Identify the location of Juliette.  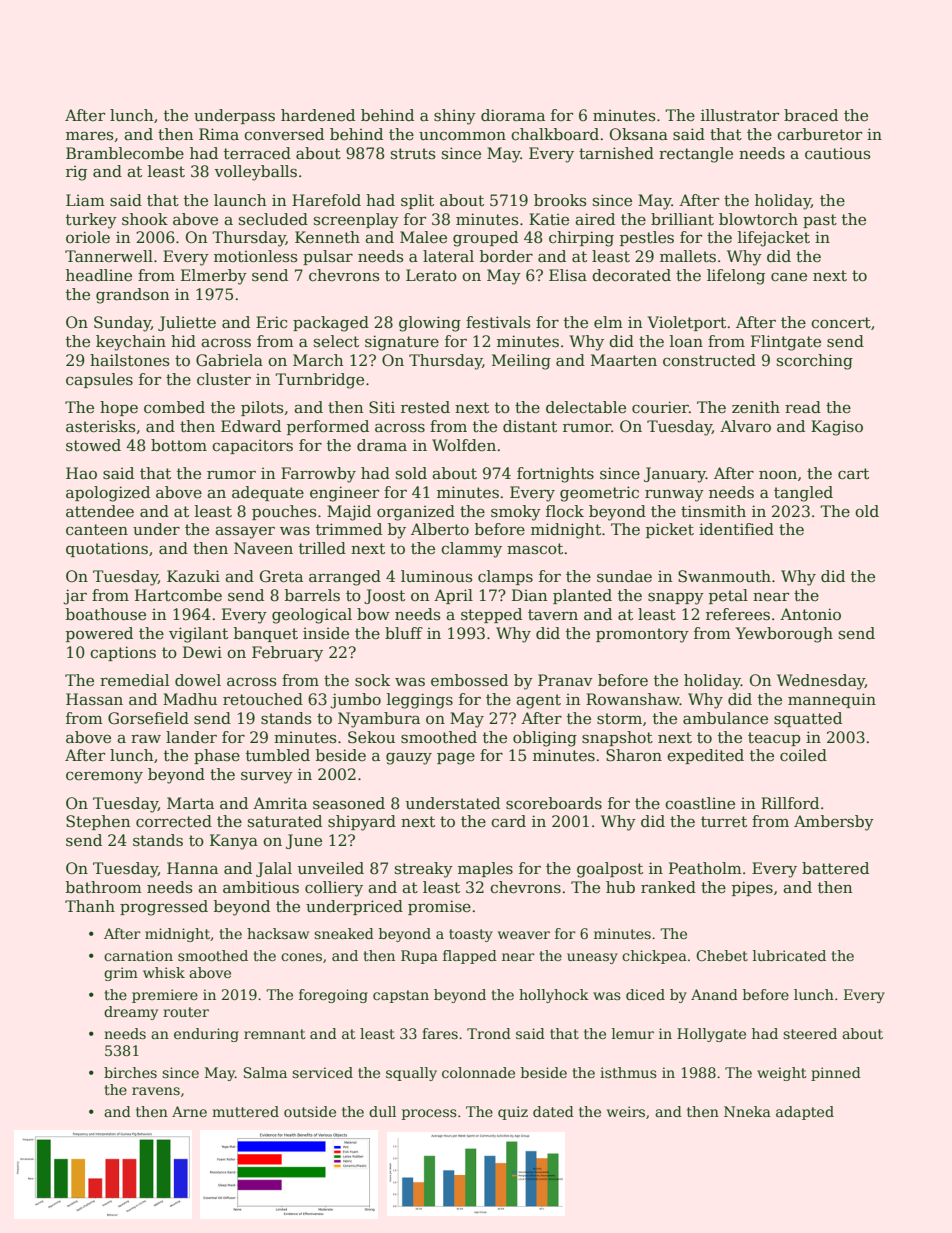
(187, 323).
